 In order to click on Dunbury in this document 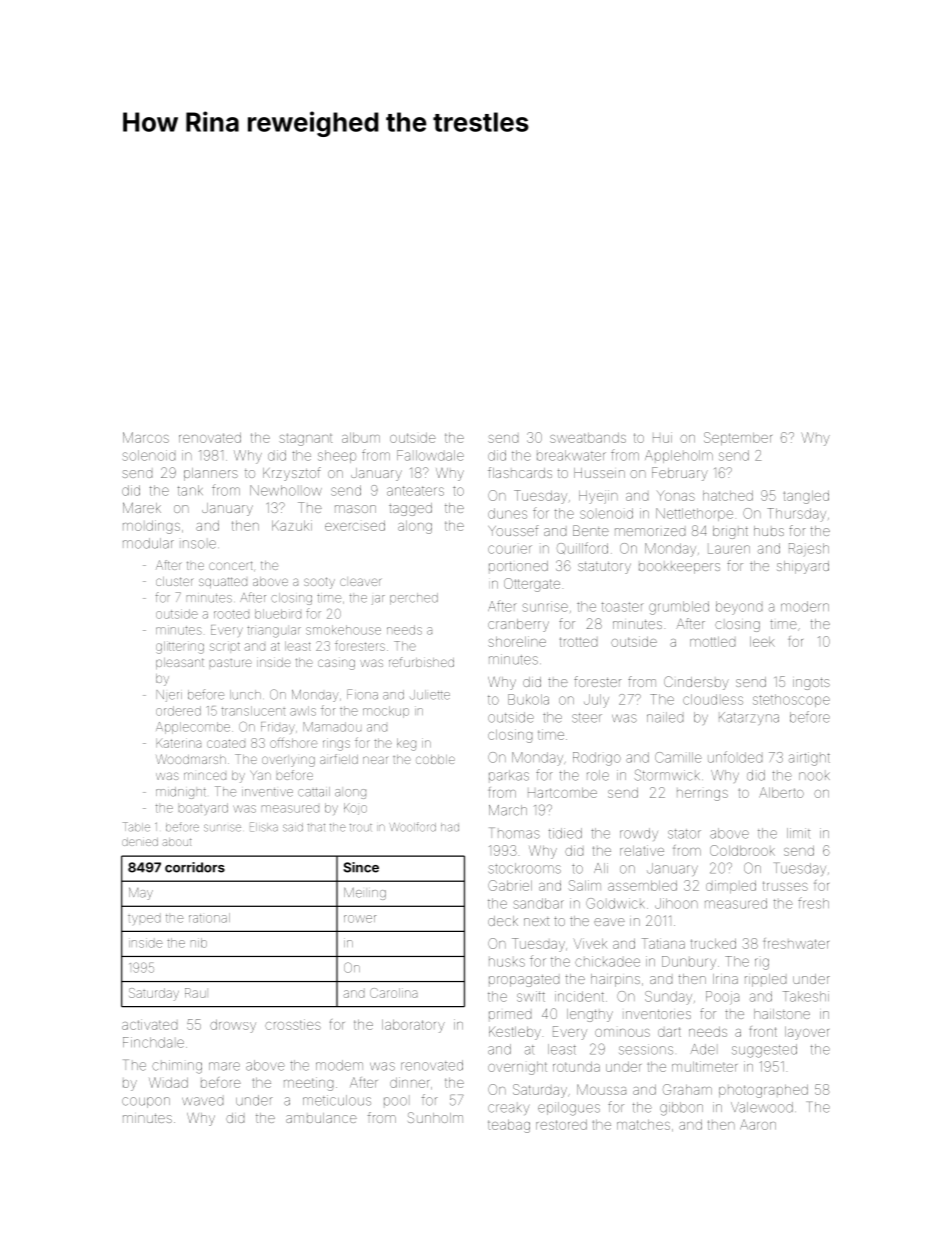, I will do `click(689, 963)`.
